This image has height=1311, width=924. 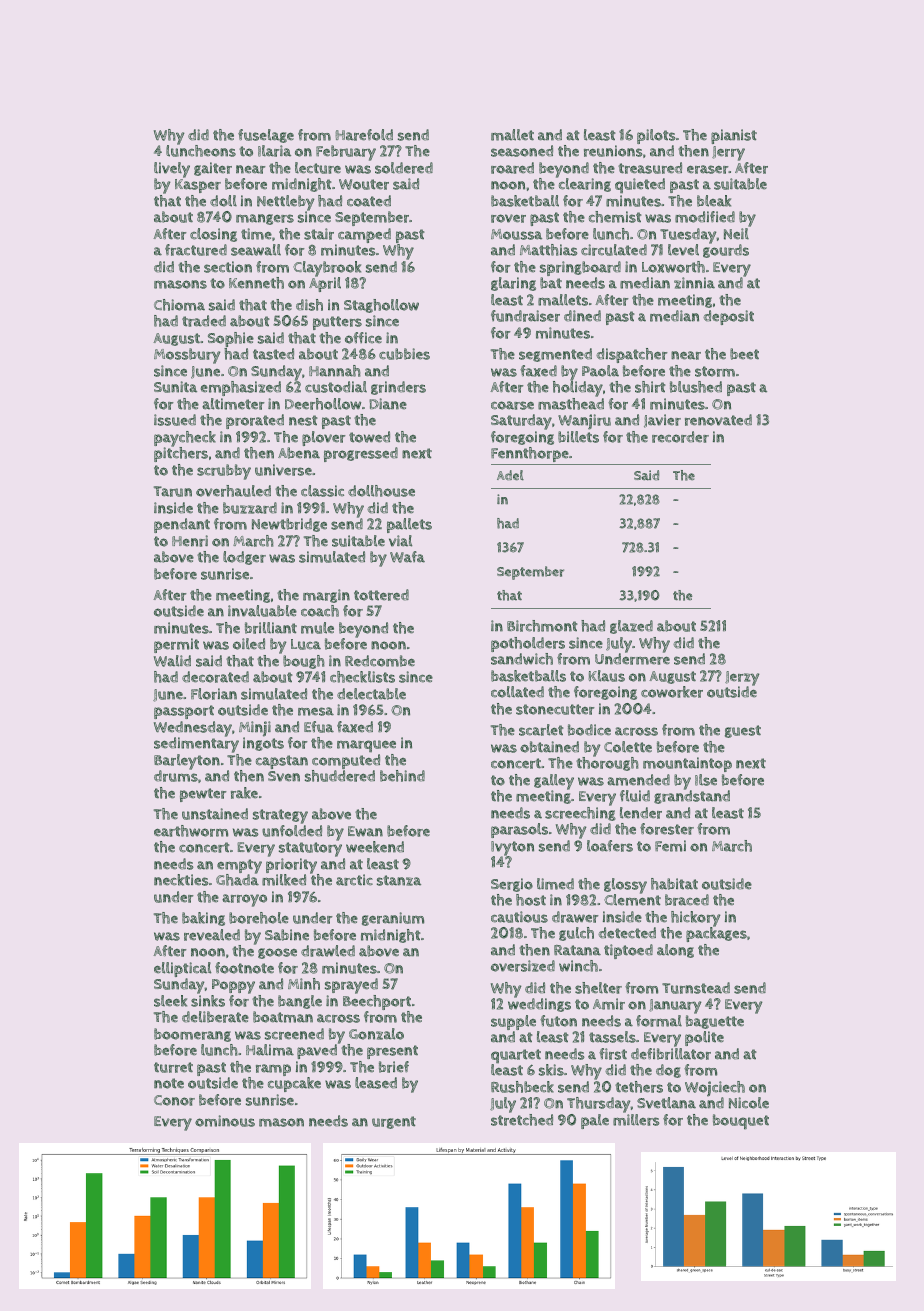 I want to click on Loxworth, so click(x=673, y=267).
